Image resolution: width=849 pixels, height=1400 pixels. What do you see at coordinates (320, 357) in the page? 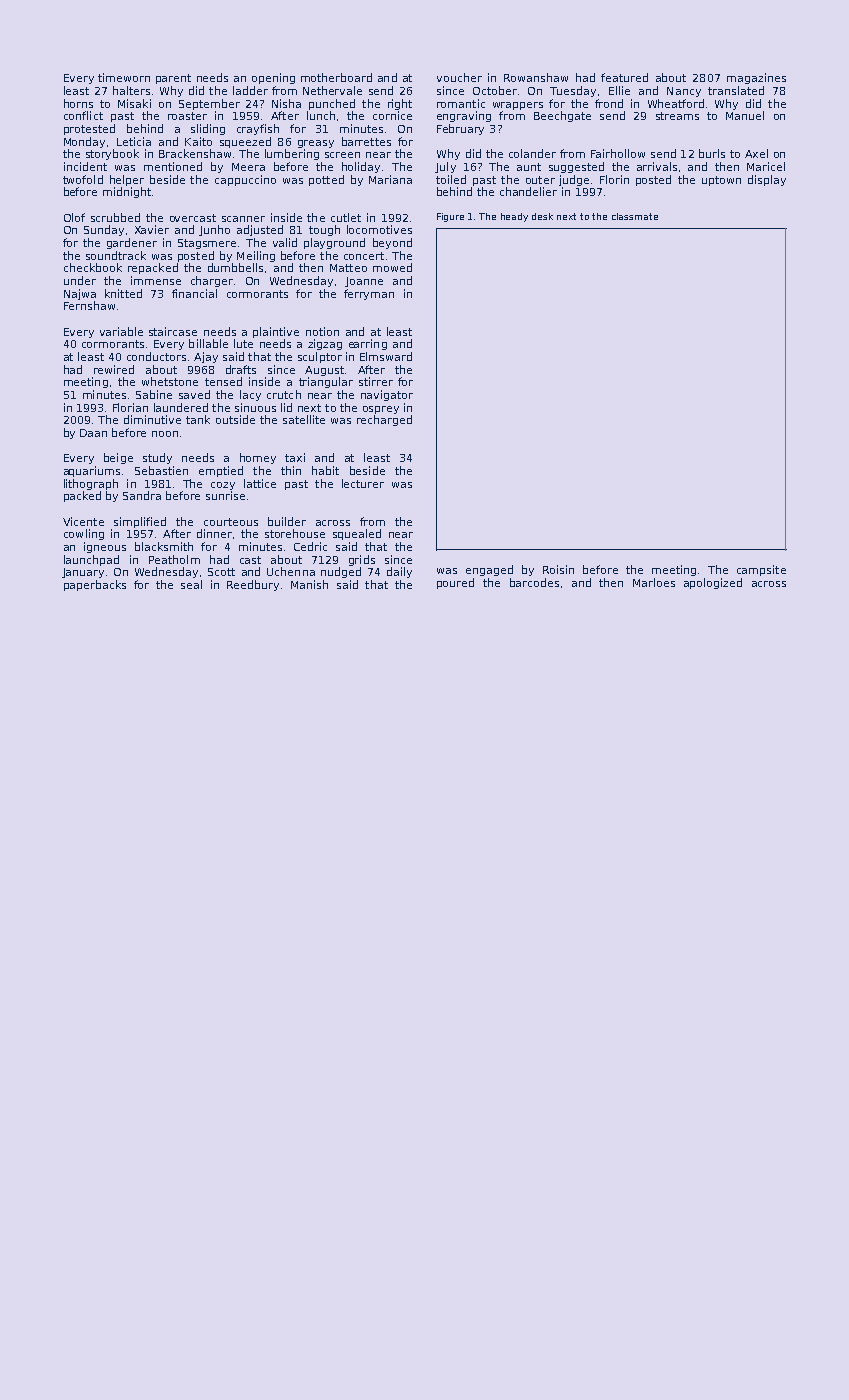
I see `sculptor` at bounding box center [320, 357].
